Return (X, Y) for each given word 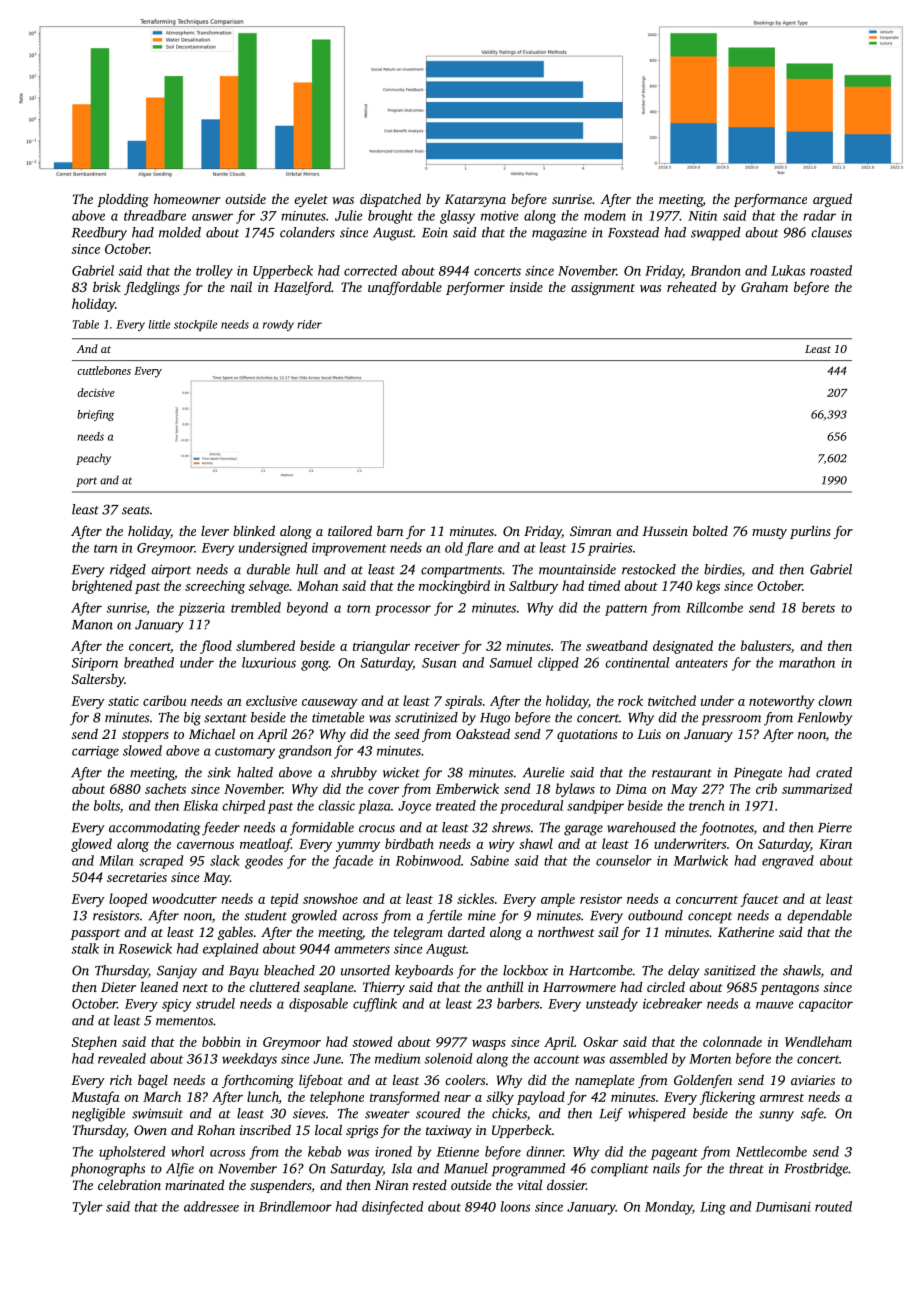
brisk (107, 286)
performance (770, 200)
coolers (465, 1079)
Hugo (495, 719)
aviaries (813, 1080)
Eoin (435, 232)
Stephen (94, 1043)
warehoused (641, 827)
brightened (102, 587)
